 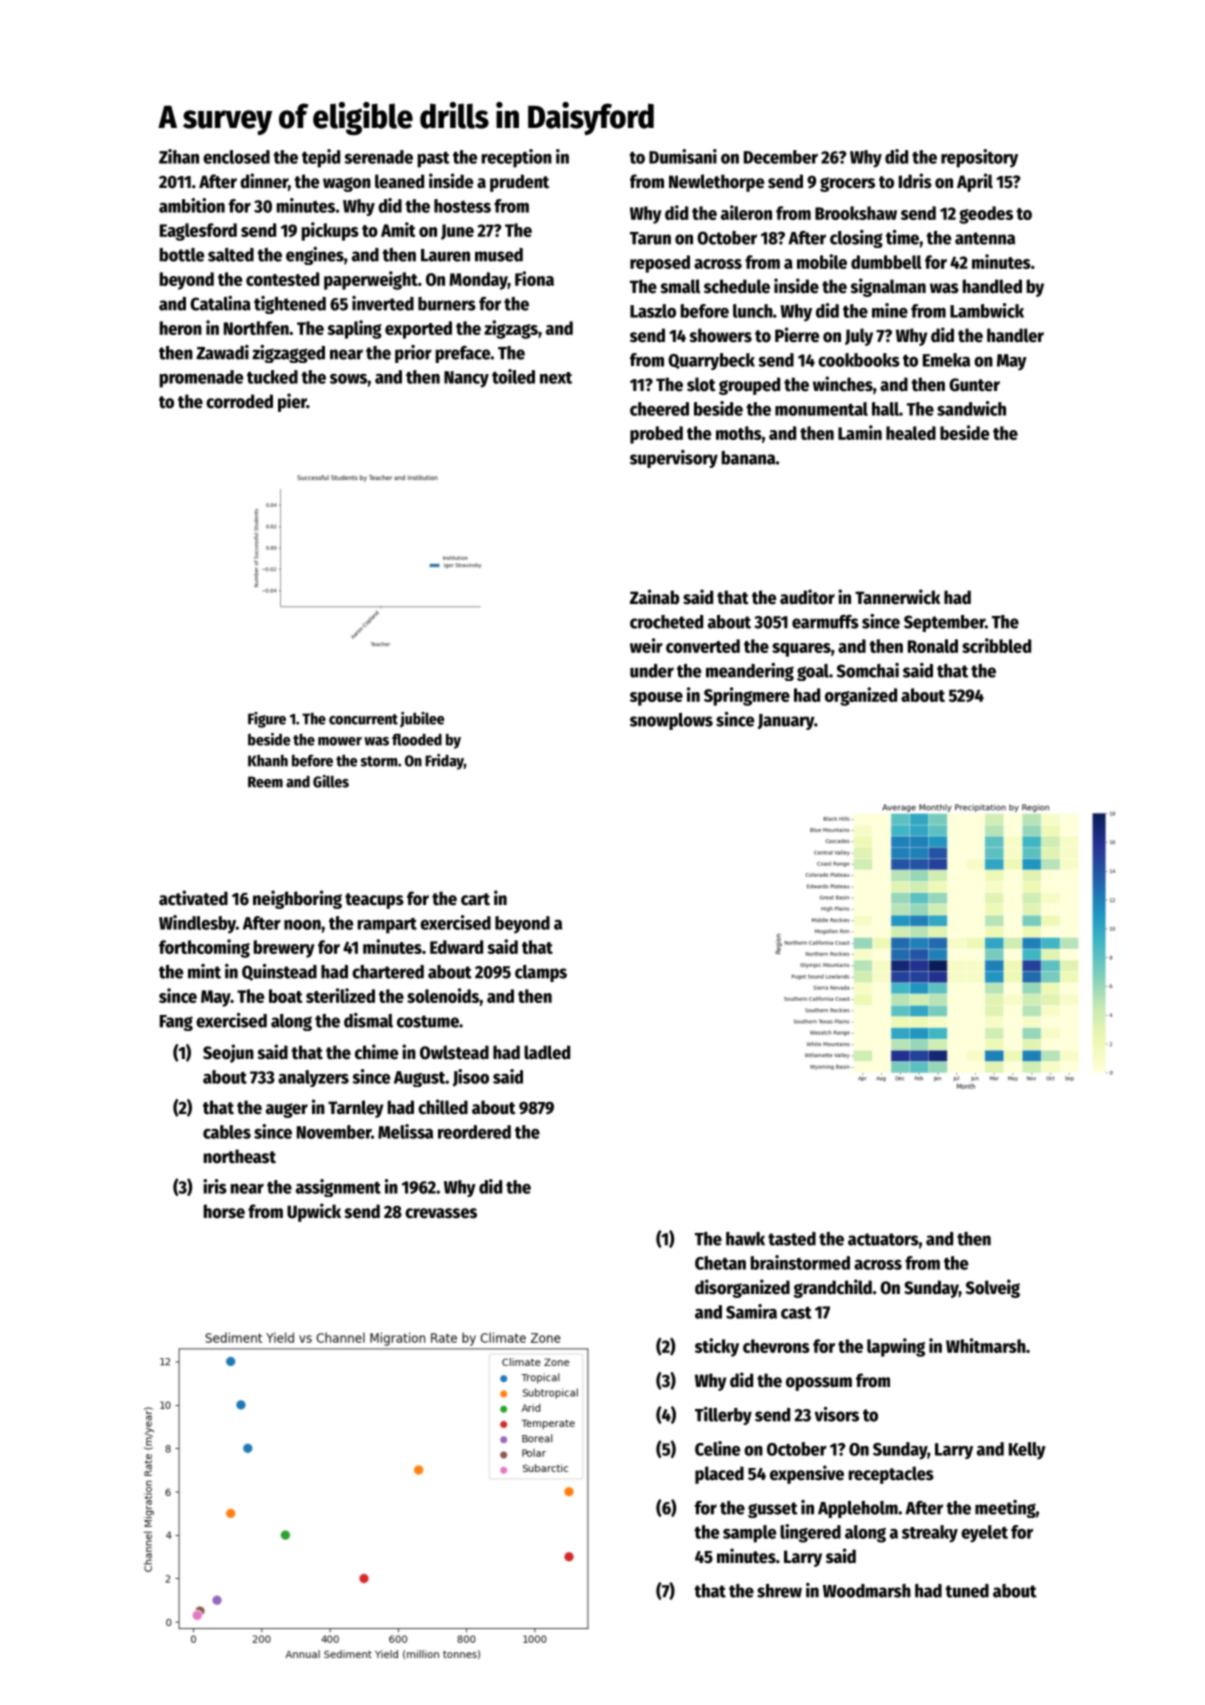 What do you see at coordinates (519, 183) in the screenshot?
I see `prudent` at bounding box center [519, 183].
